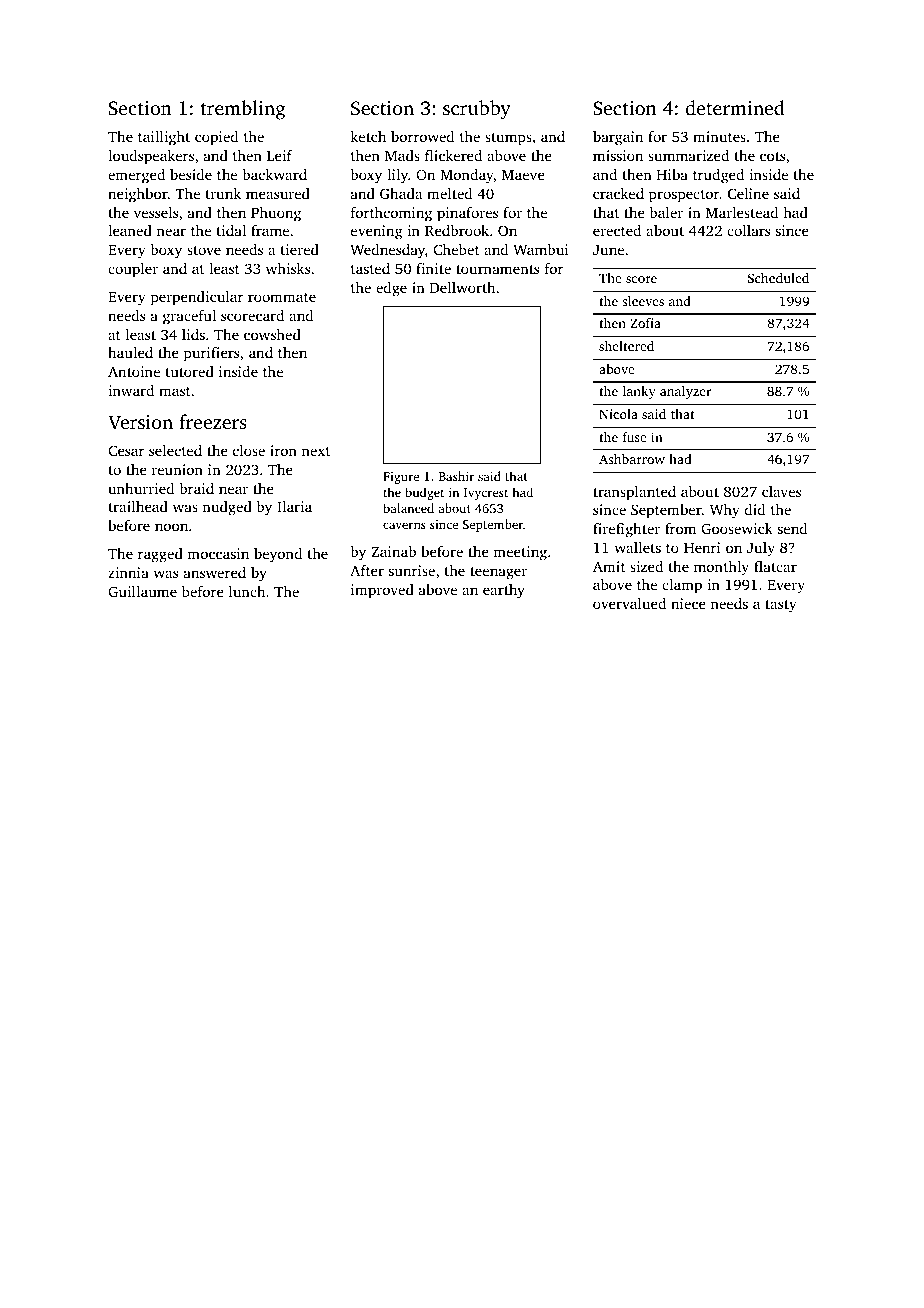 The height and width of the screenshot is (1308, 924). What do you see at coordinates (462, 287) in the screenshot?
I see `Dellworth` at bounding box center [462, 287].
